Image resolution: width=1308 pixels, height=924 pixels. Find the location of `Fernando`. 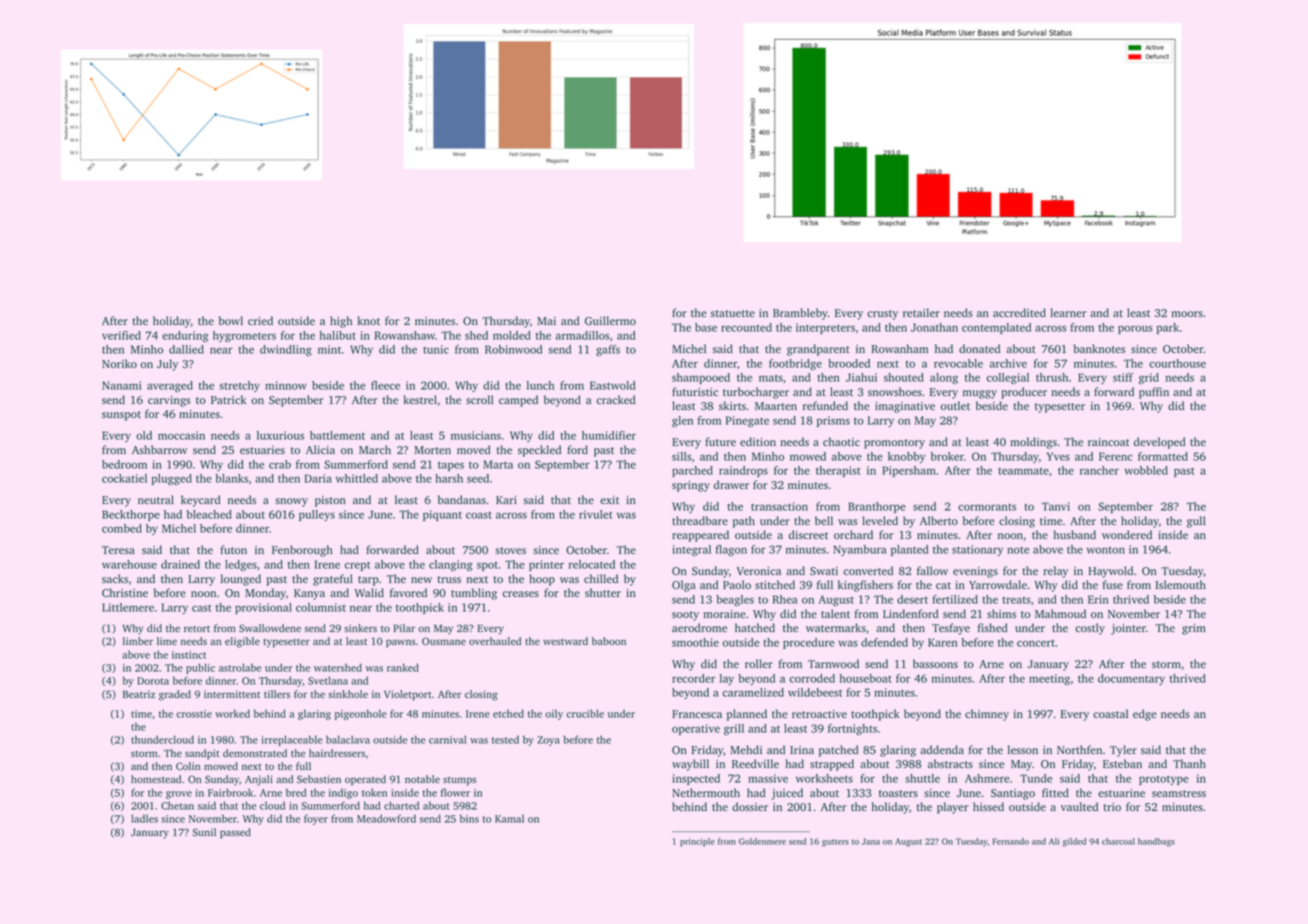

Fernando is located at coordinates (1011, 841).
